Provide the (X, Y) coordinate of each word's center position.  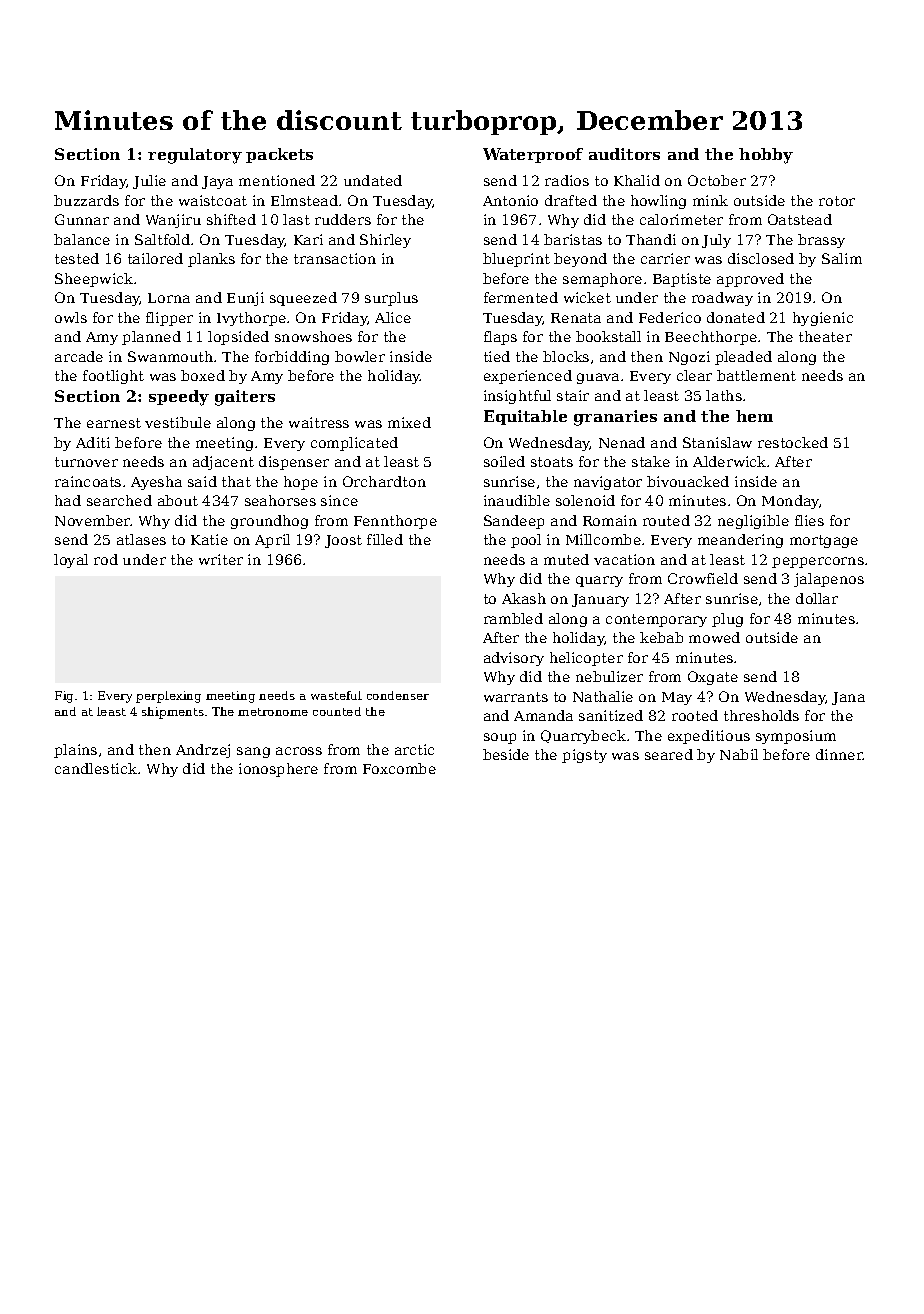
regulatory (195, 156)
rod (106, 559)
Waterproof (533, 155)
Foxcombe (399, 768)
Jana (848, 698)
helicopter (586, 659)
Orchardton (384, 481)
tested (77, 258)
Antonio (510, 200)
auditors (624, 154)
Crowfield (703, 578)
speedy (179, 398)
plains (75, 751)
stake (651, 461)
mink (710, 200)
